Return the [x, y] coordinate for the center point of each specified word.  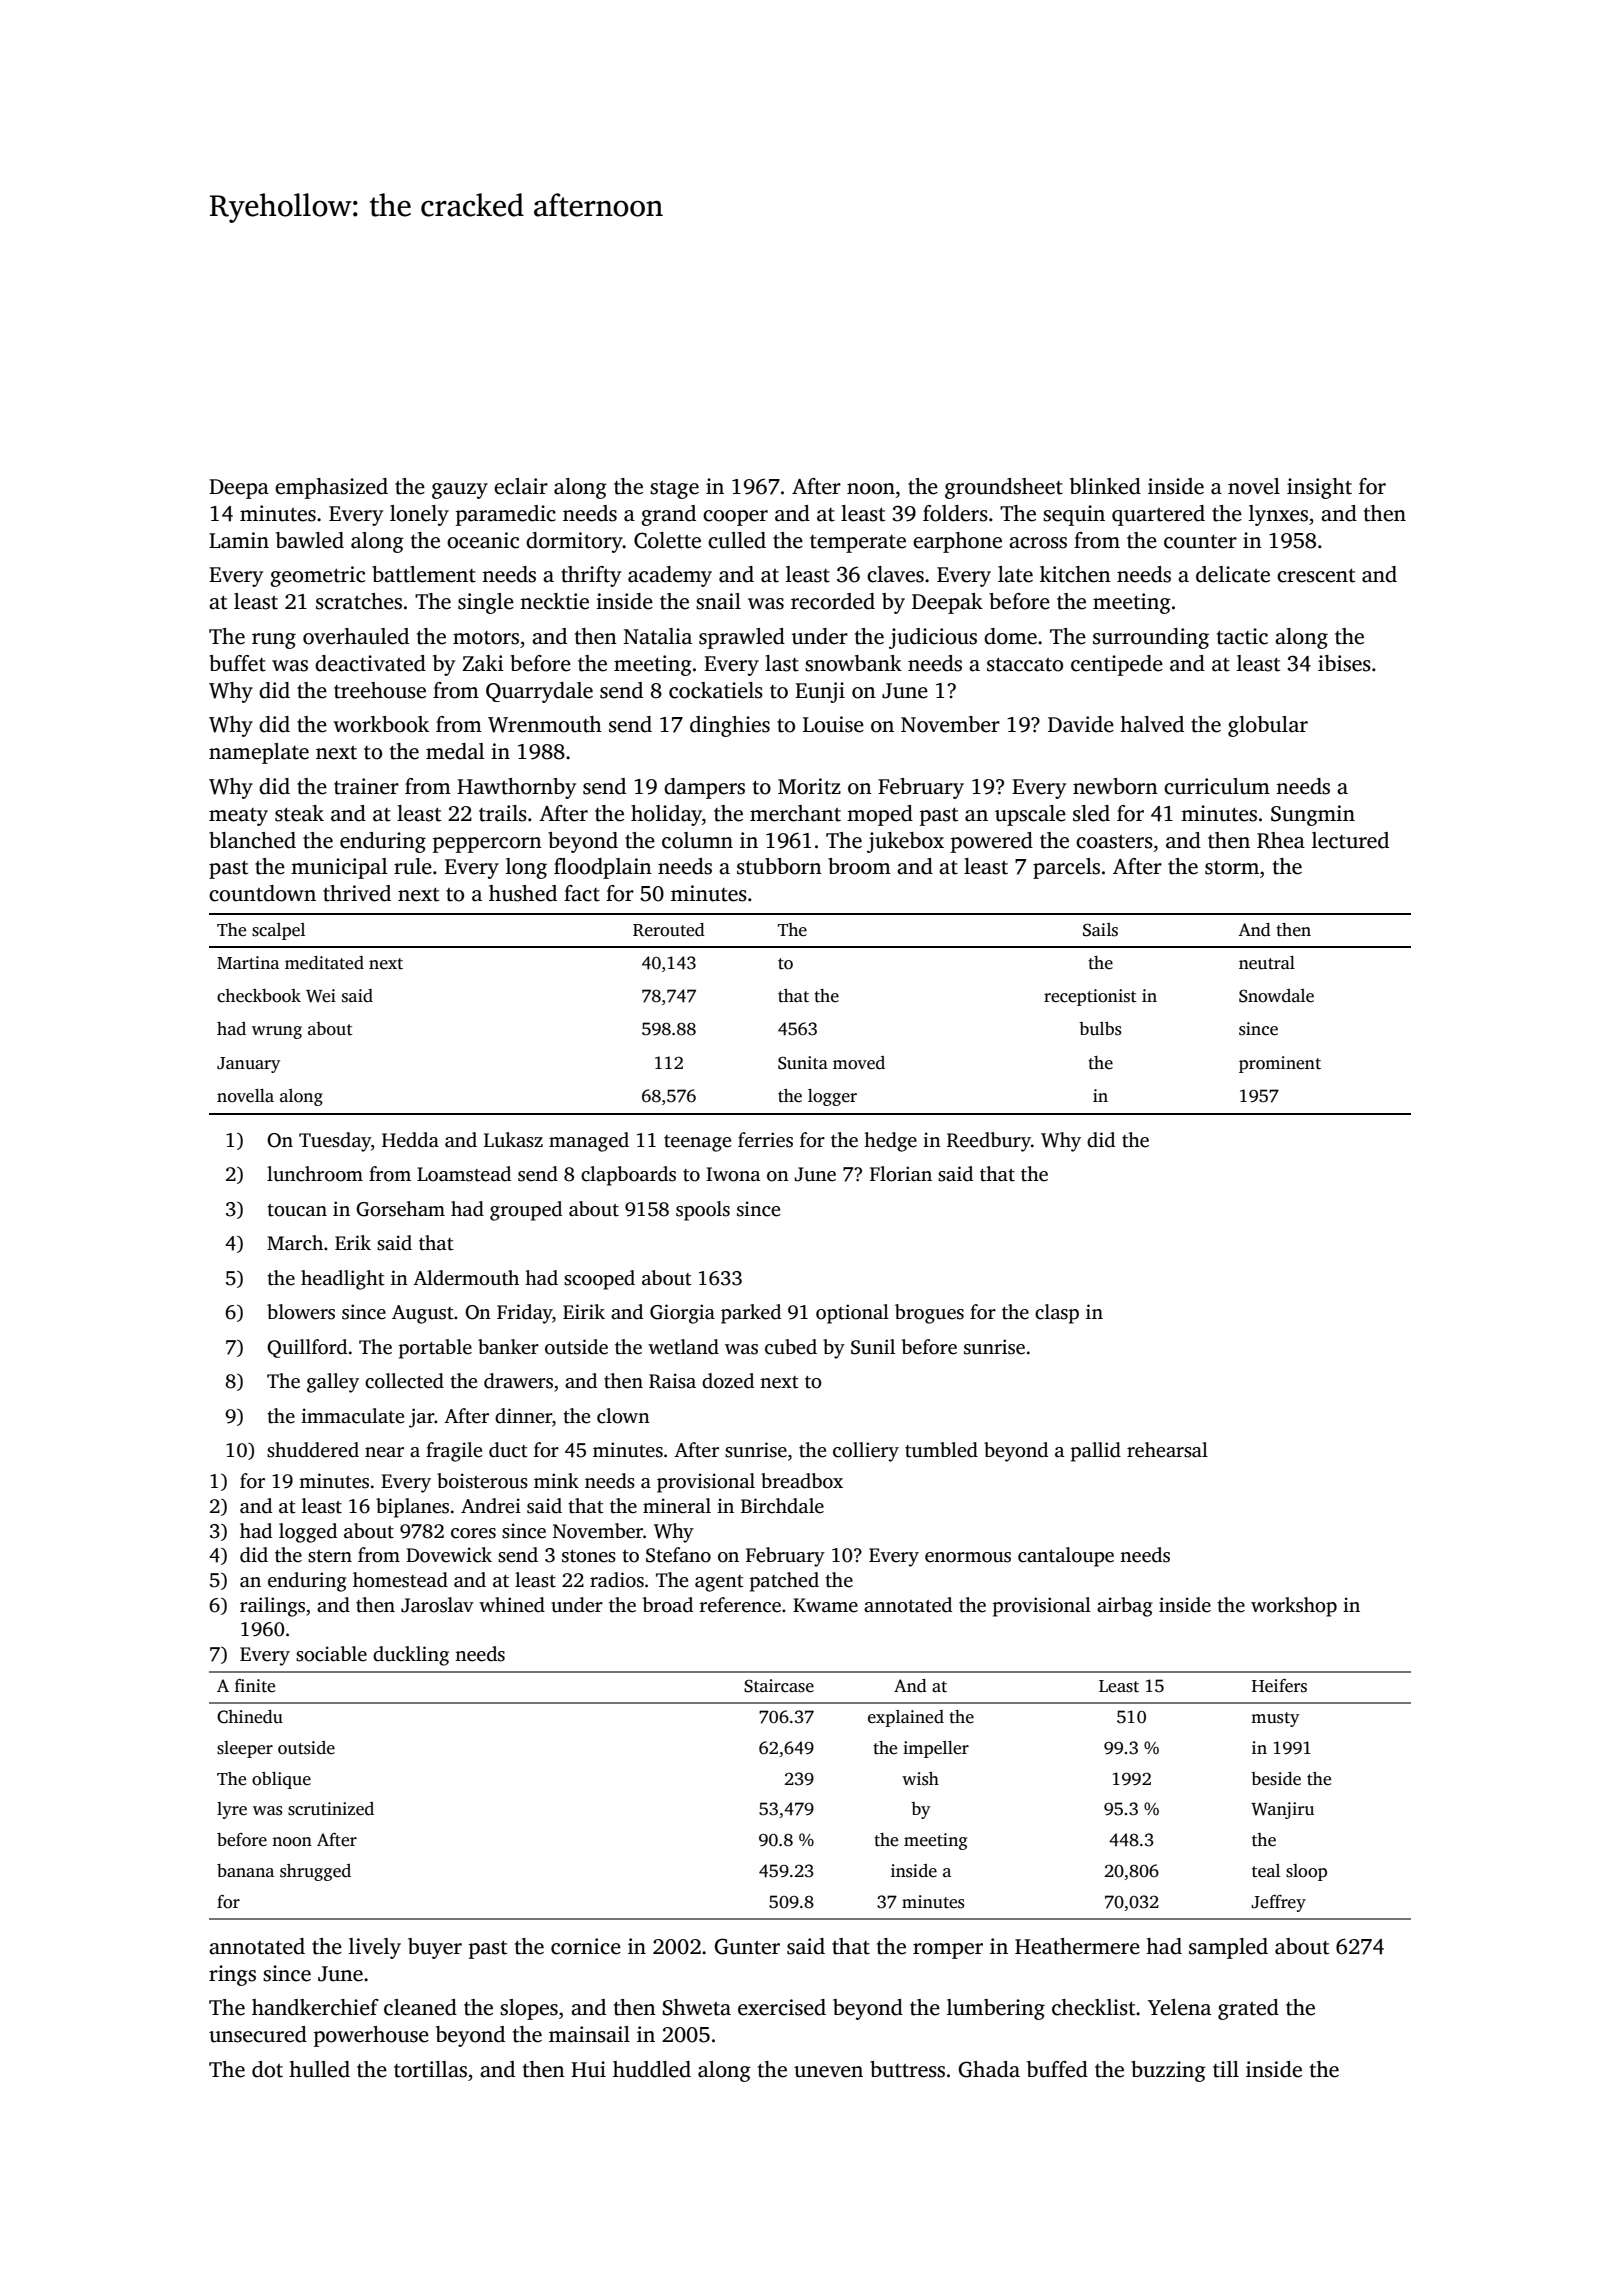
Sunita [803, 1063]
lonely [419, 515]
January [248, 1065]
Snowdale [1276, 996]
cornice [586, 1946]
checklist [1093, 2007]
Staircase [779, 1686]
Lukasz [513, 1140]
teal [1266, 1871]
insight [1319, 488]
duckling [411, 1656]
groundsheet [1004, 488]
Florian [901, 1174]
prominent [1280, 1064]
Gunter [747, 1946]
